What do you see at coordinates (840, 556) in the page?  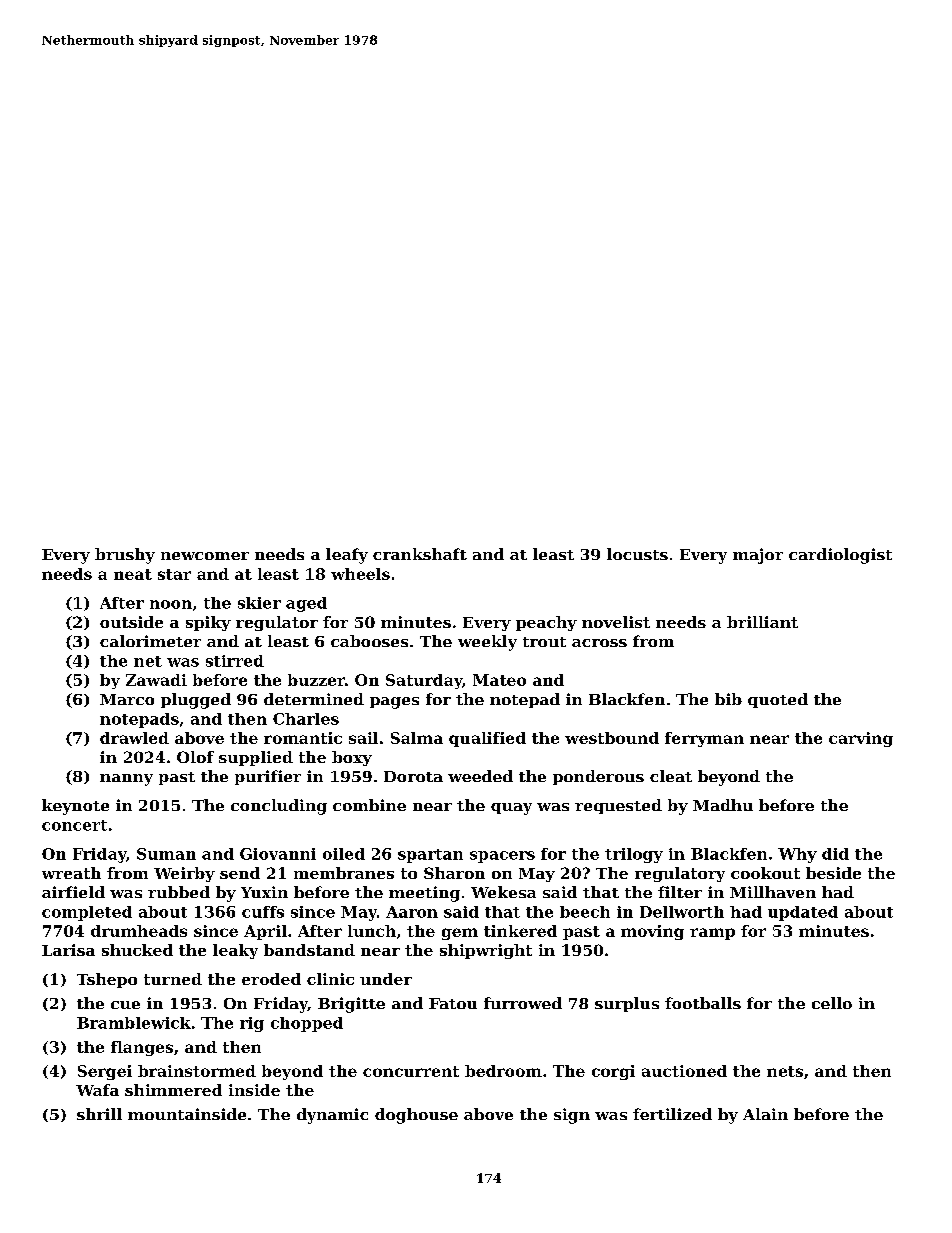 I see `cardiologist` at bounding box center [840, 556].
